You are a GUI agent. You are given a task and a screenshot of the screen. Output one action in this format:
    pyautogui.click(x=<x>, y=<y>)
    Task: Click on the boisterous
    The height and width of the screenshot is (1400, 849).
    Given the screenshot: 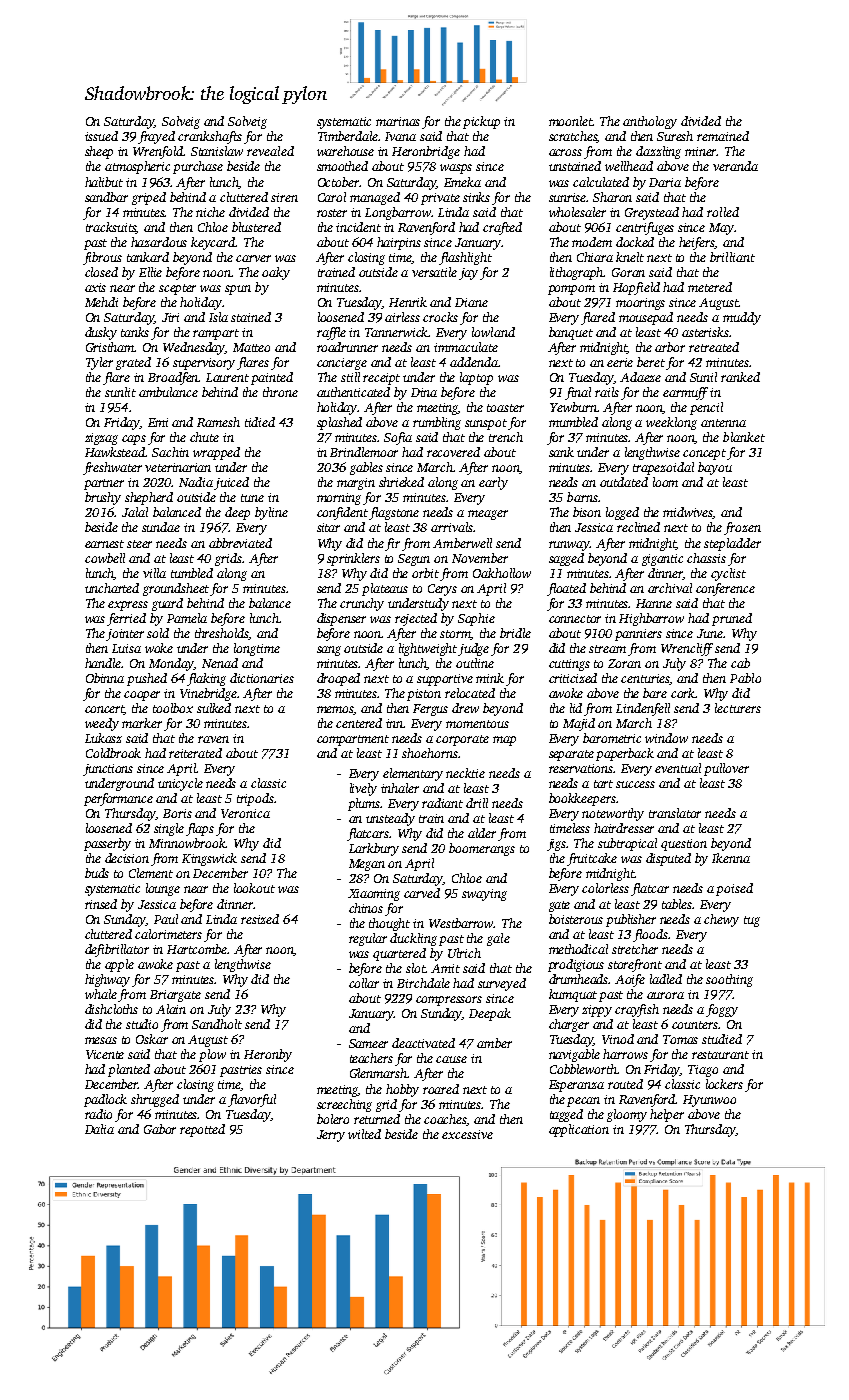 What is the action you would take?
    pyautogui.click(x=576, y=919)
